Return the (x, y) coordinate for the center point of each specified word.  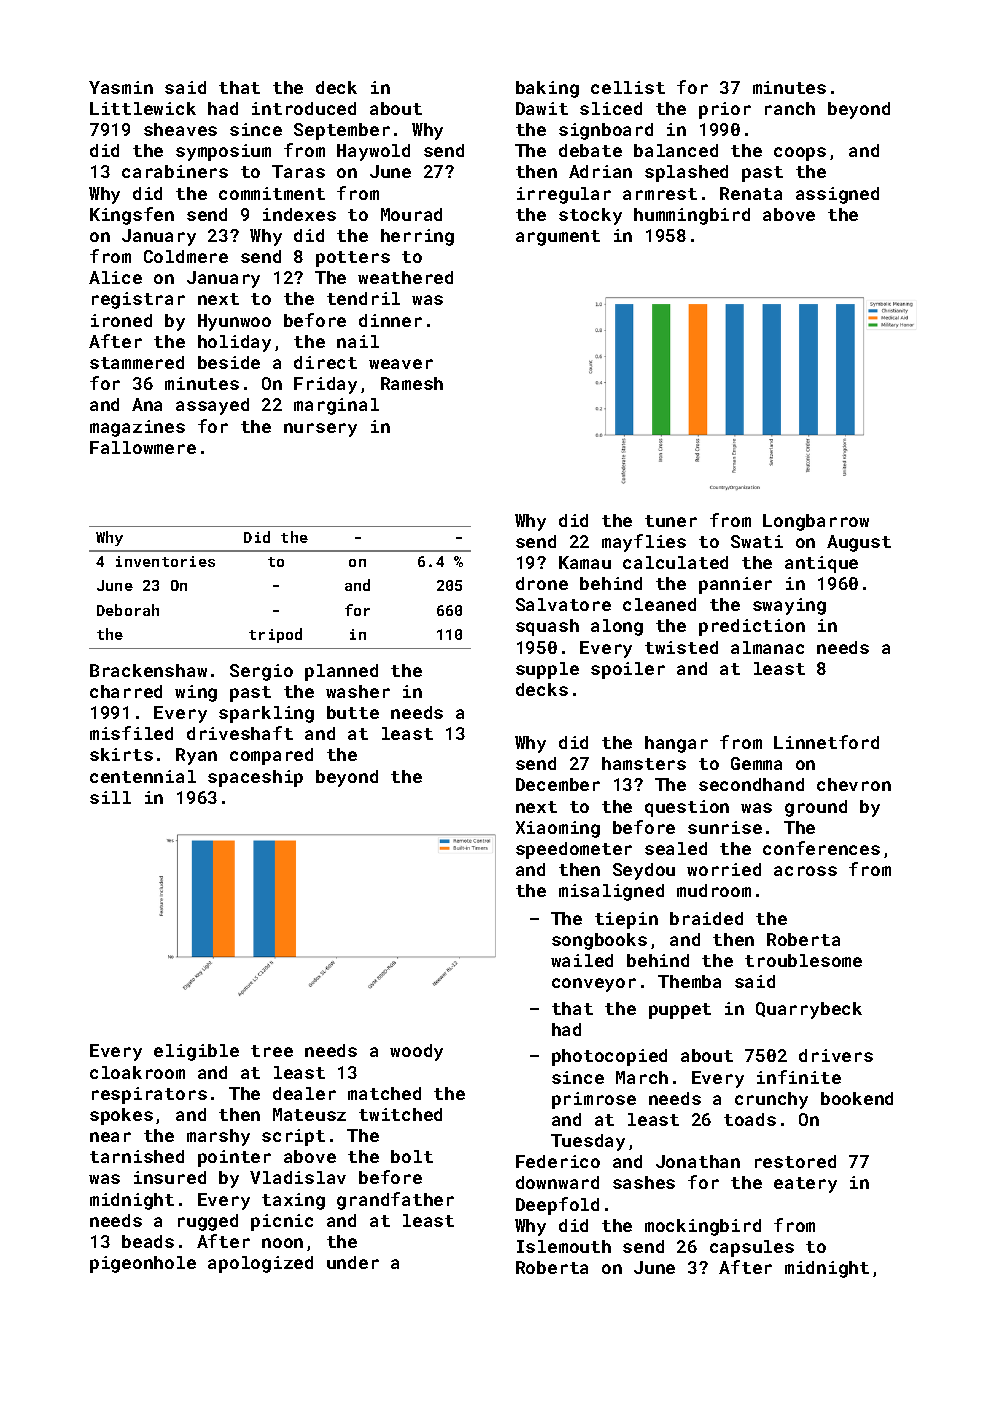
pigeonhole (143, 1264)
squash (547, 627)
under (353, 1262)
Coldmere (186, 256)
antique (821, 564)
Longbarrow (816, 522)
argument (558, 238)
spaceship (255, 778)
